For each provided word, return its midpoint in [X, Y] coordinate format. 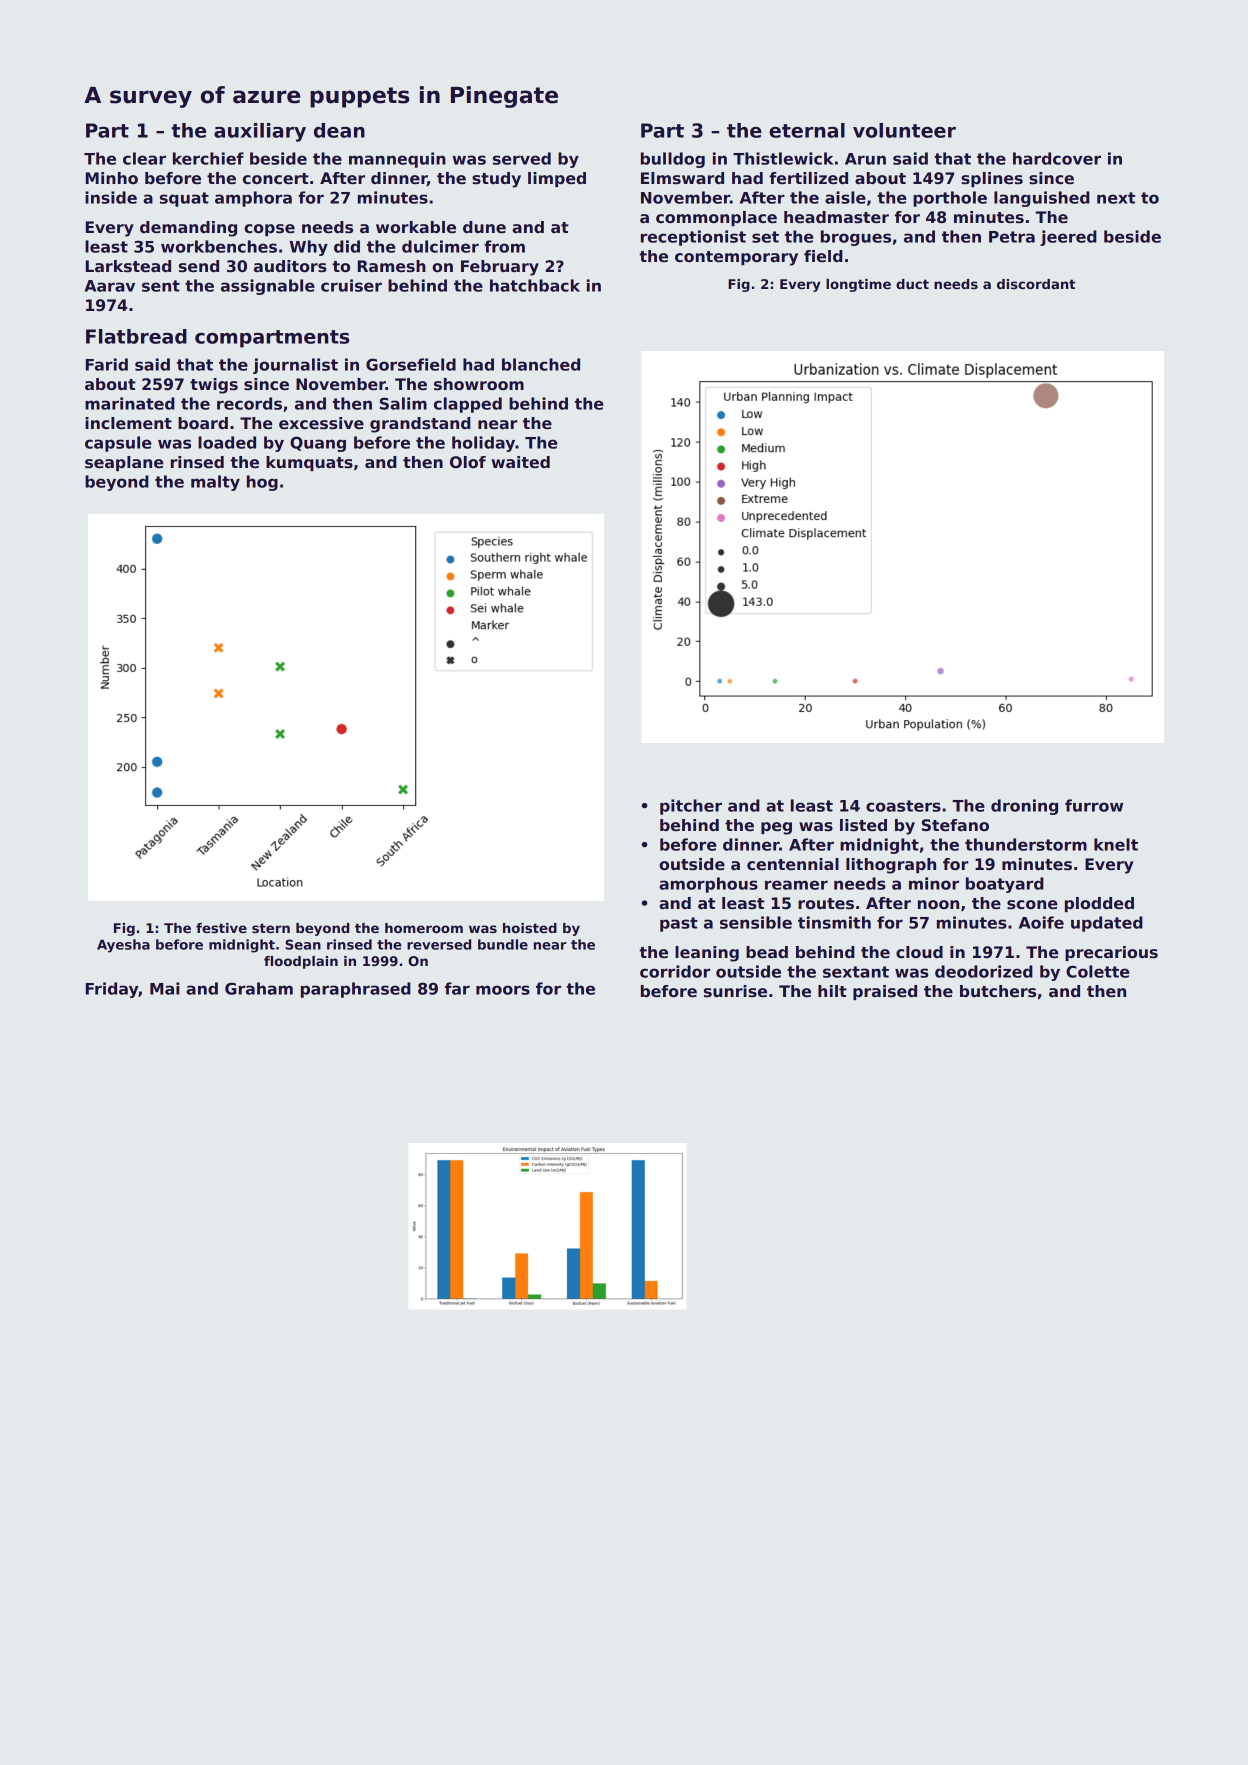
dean [339, 130]
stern [271, 928]
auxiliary [260, 132]
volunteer [904, 130]
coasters [903, 806]
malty [215, 483]
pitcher [691, 807]
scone [1032, 905]
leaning [707, 954]
